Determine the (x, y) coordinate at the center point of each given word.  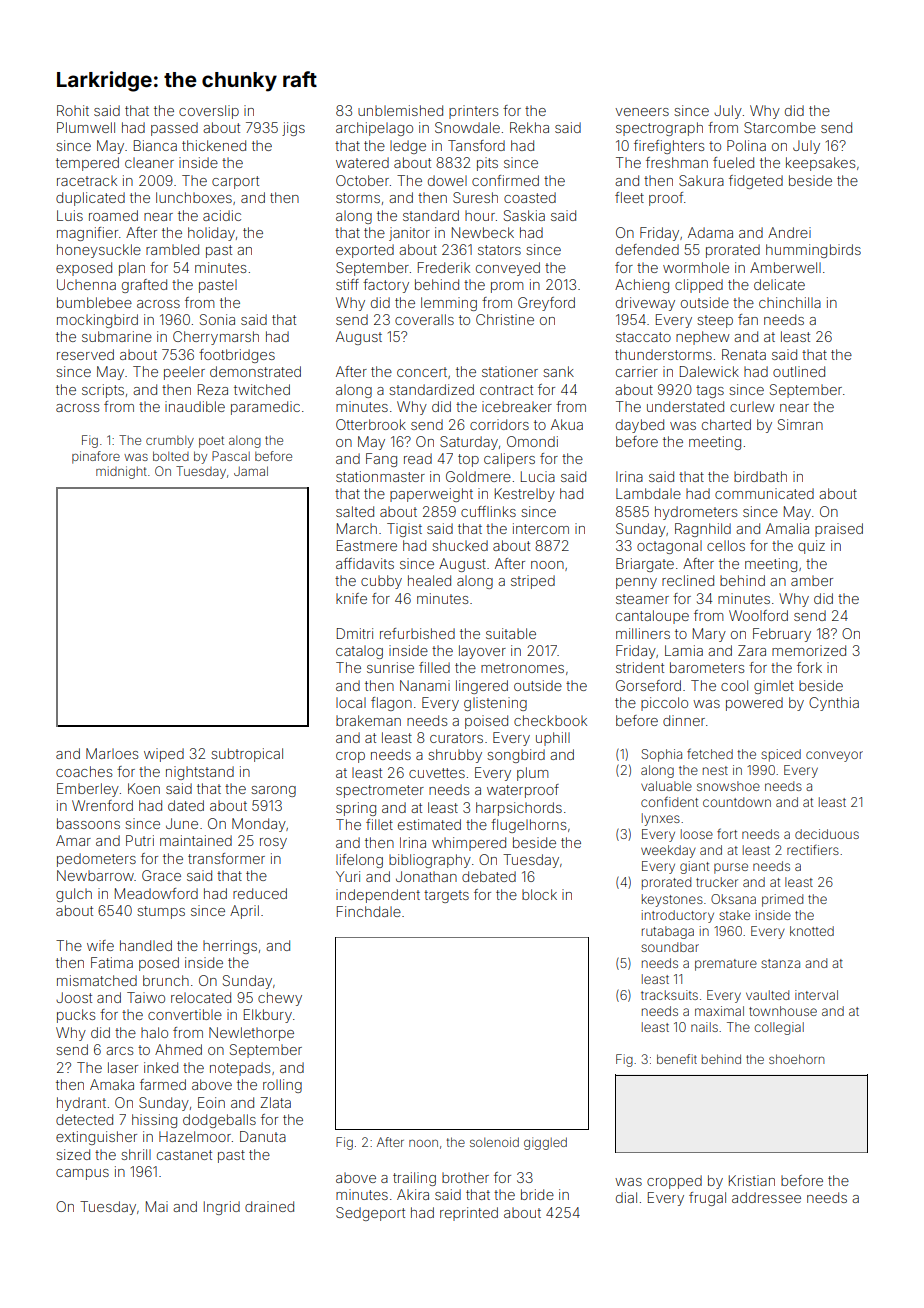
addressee (766, 1197)
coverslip (209, 112)
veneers (642, 112)
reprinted (469, 1214)
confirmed (505, 180)
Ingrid (222, 1208)
